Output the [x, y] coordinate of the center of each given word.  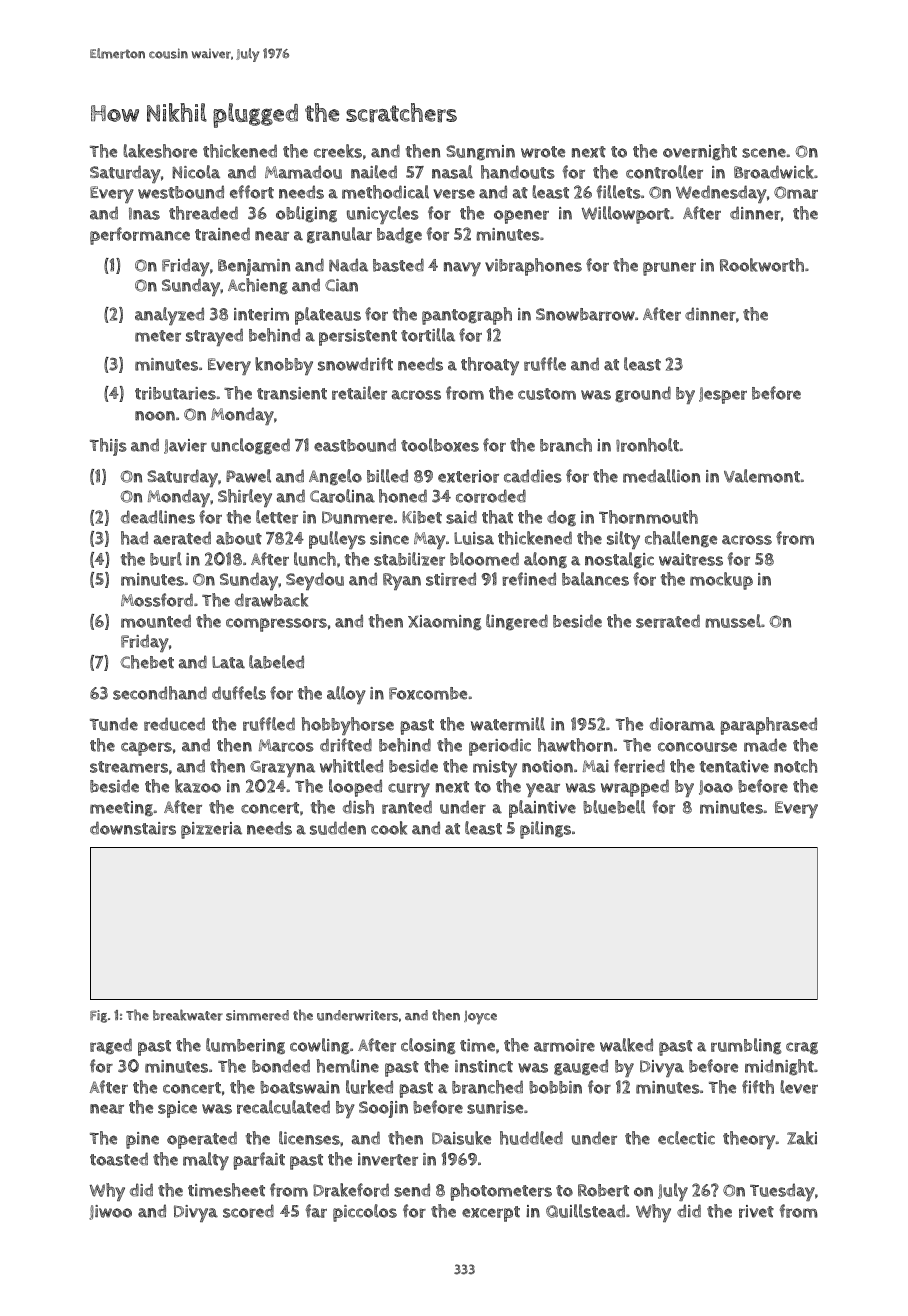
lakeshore [160, 151]
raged [111, 1046]
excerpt [491, 1214]
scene [764, 153]
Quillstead [585, 1211]
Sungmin [480, 152]
